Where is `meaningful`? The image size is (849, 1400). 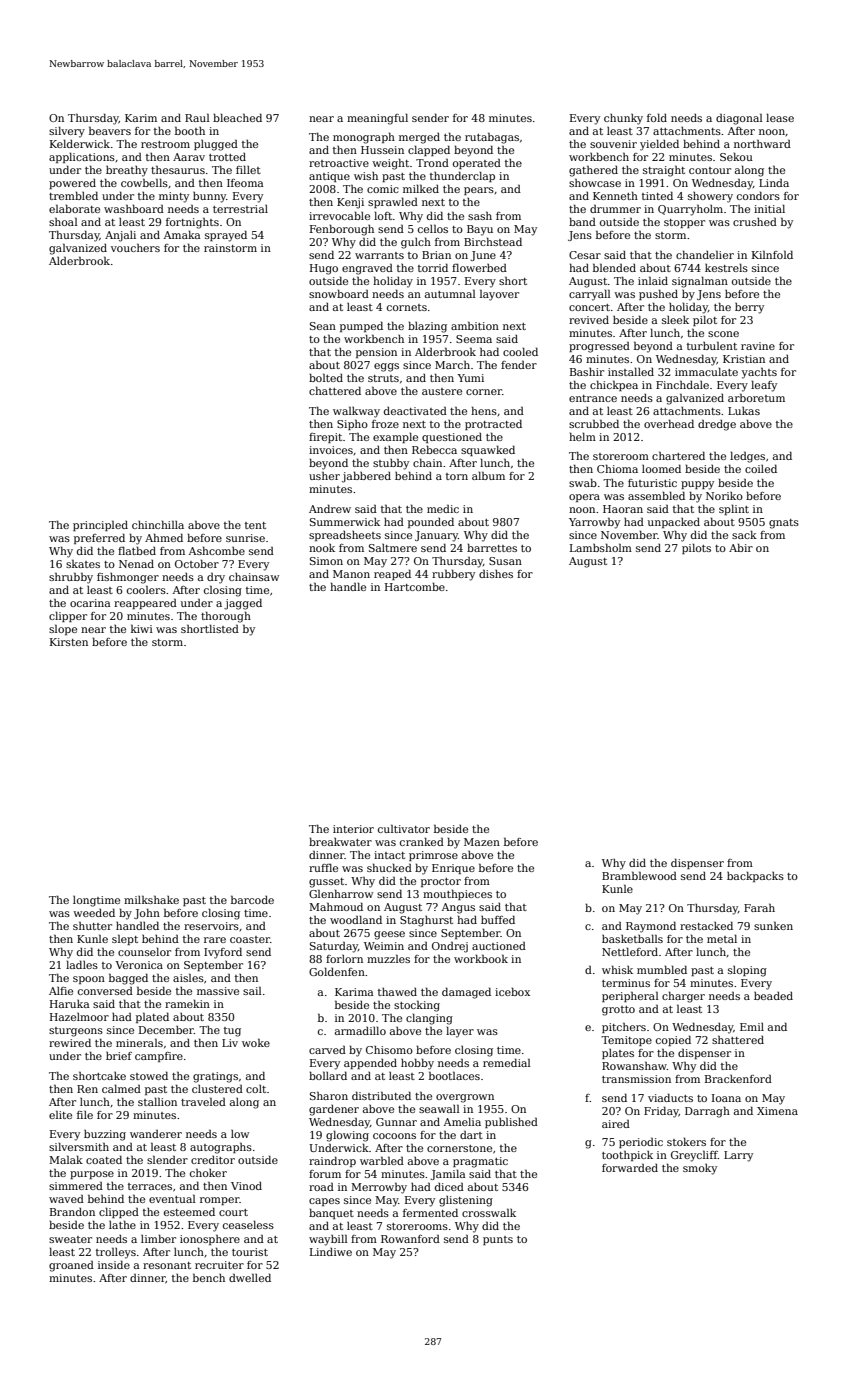
meaningful is located at coordinates (377, 119).
